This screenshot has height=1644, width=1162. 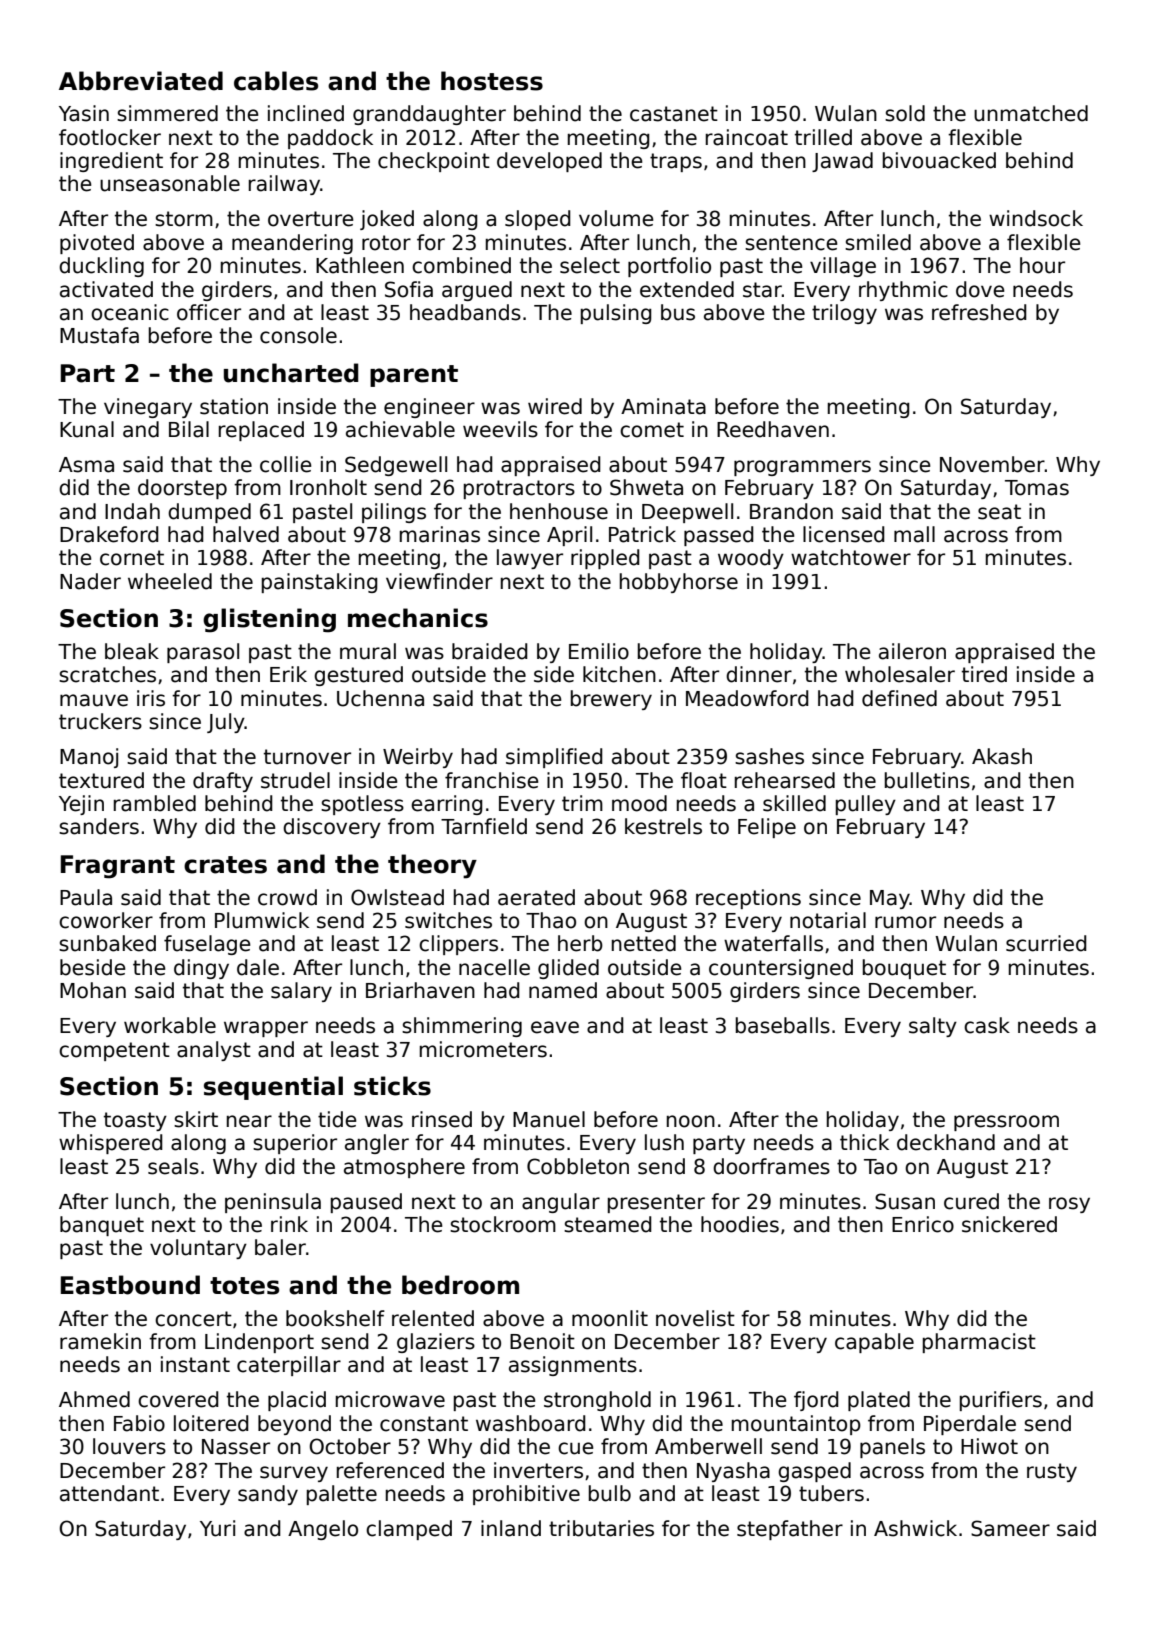 I want to click on unmatched, so click(x=1031, y=113).
